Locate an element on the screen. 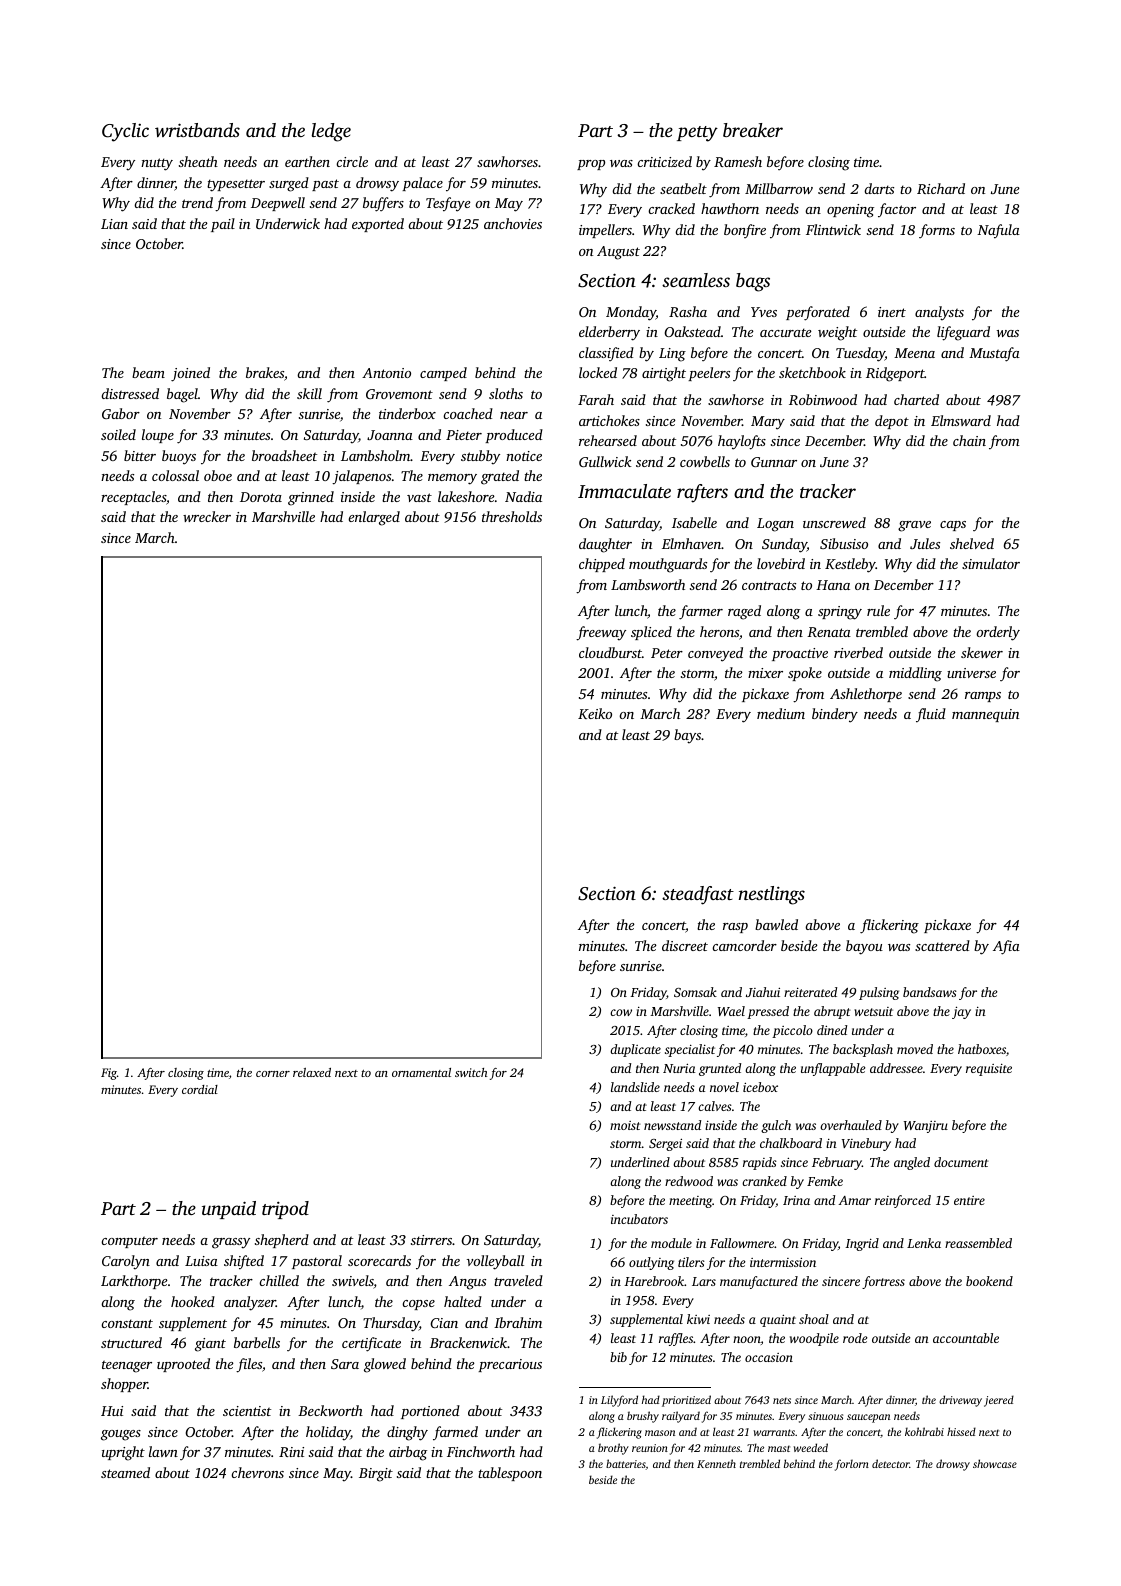 The height and width of the screenshot is (1586, 1121). ornamental is located at coordinates (421, 1072).
